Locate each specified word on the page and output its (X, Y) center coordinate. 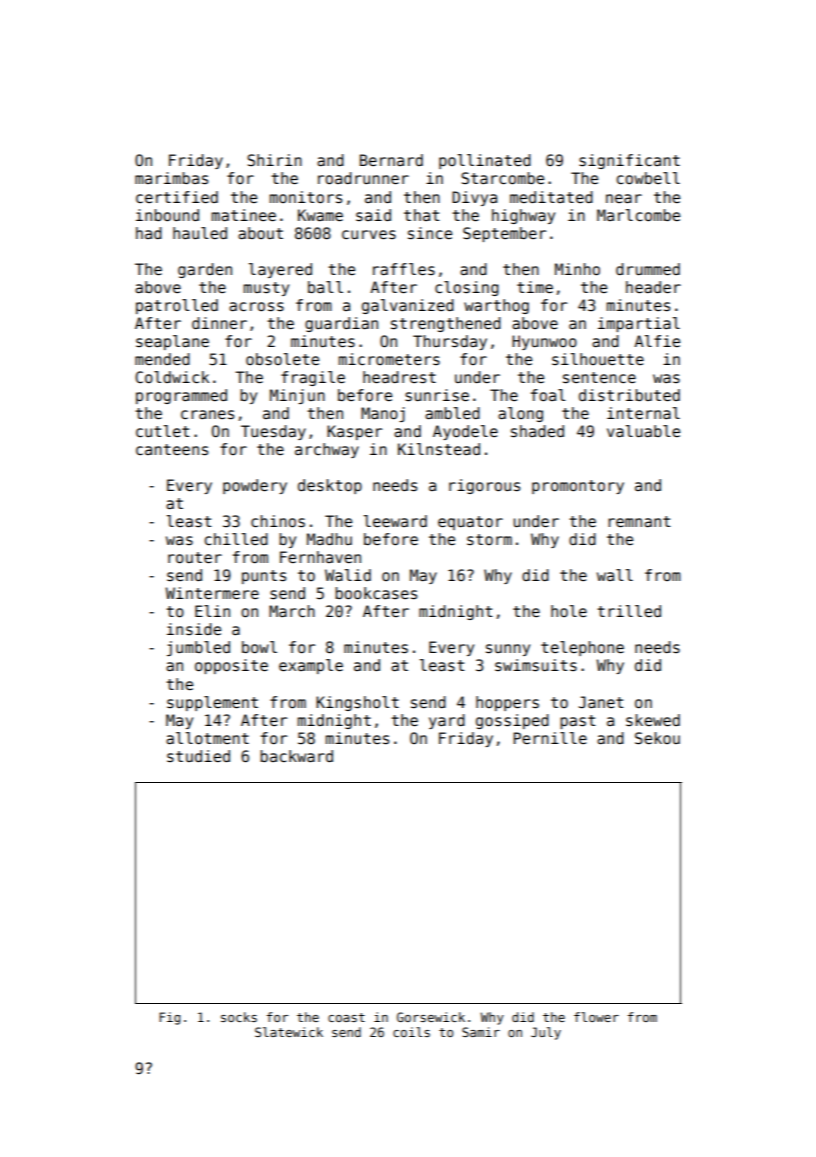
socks (239, 1017)
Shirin (274, 160)
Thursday (450, 342)
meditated (551, 197)
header (653, 287)
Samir (481, 1032)
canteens (172, 449)
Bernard (391, 160)
